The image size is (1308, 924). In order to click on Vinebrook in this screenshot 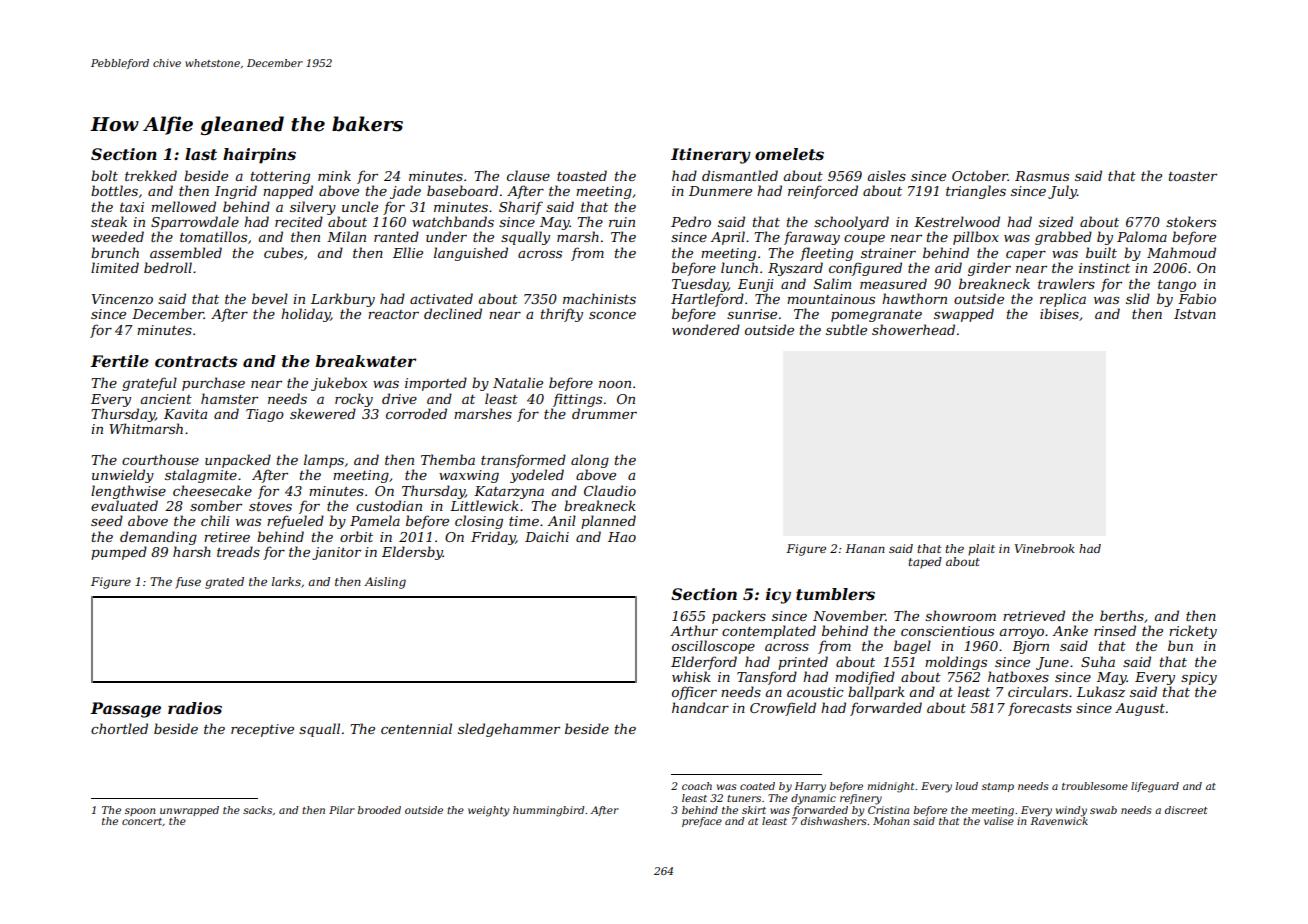, I will do `click(1045, 548)`.
